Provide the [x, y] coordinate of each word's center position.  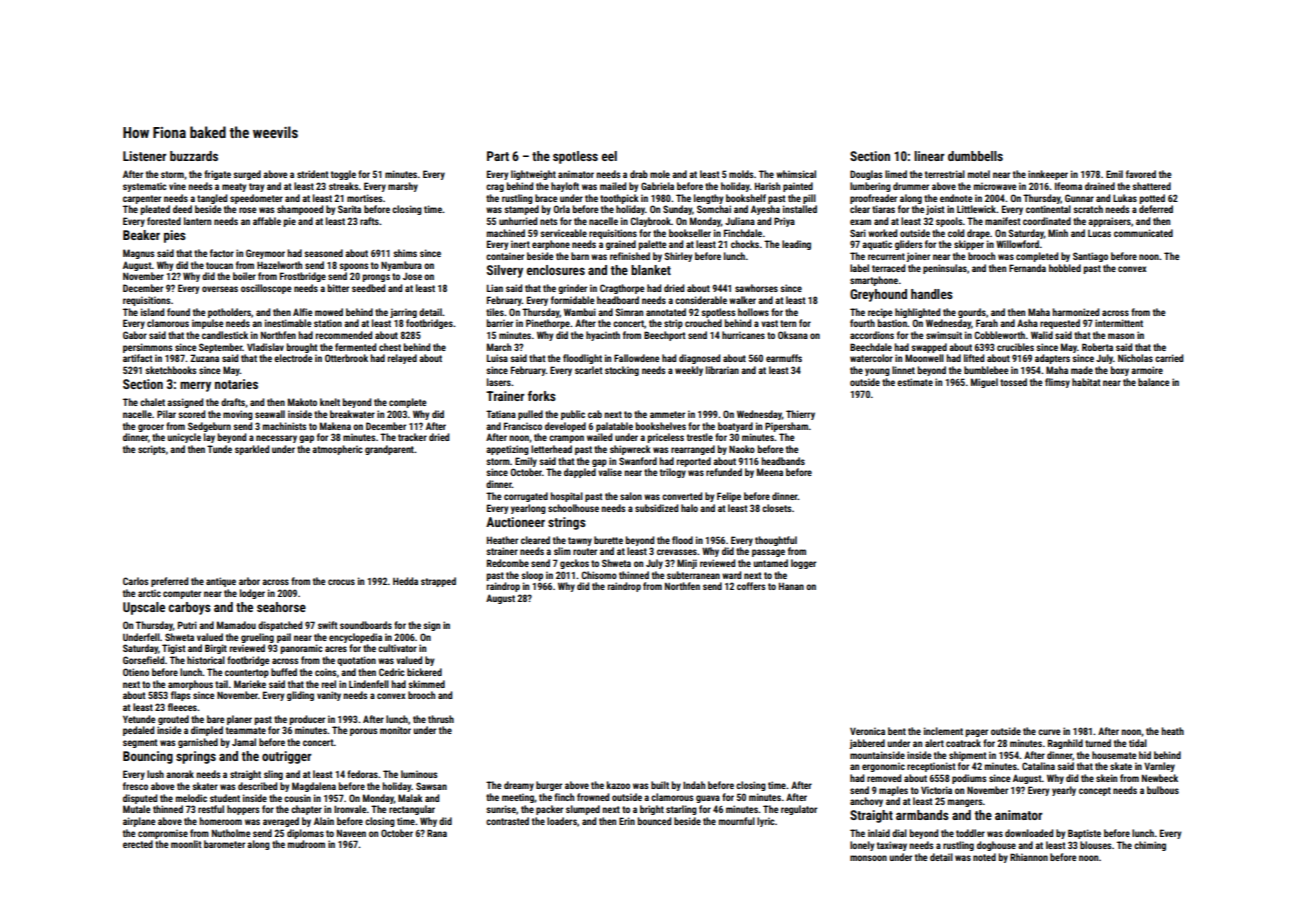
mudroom [306, 844]
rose [247, 210]
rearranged [693, 450]
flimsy [1057, 383]
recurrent [886, 256]
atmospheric [337, 450]
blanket [651, 270]
